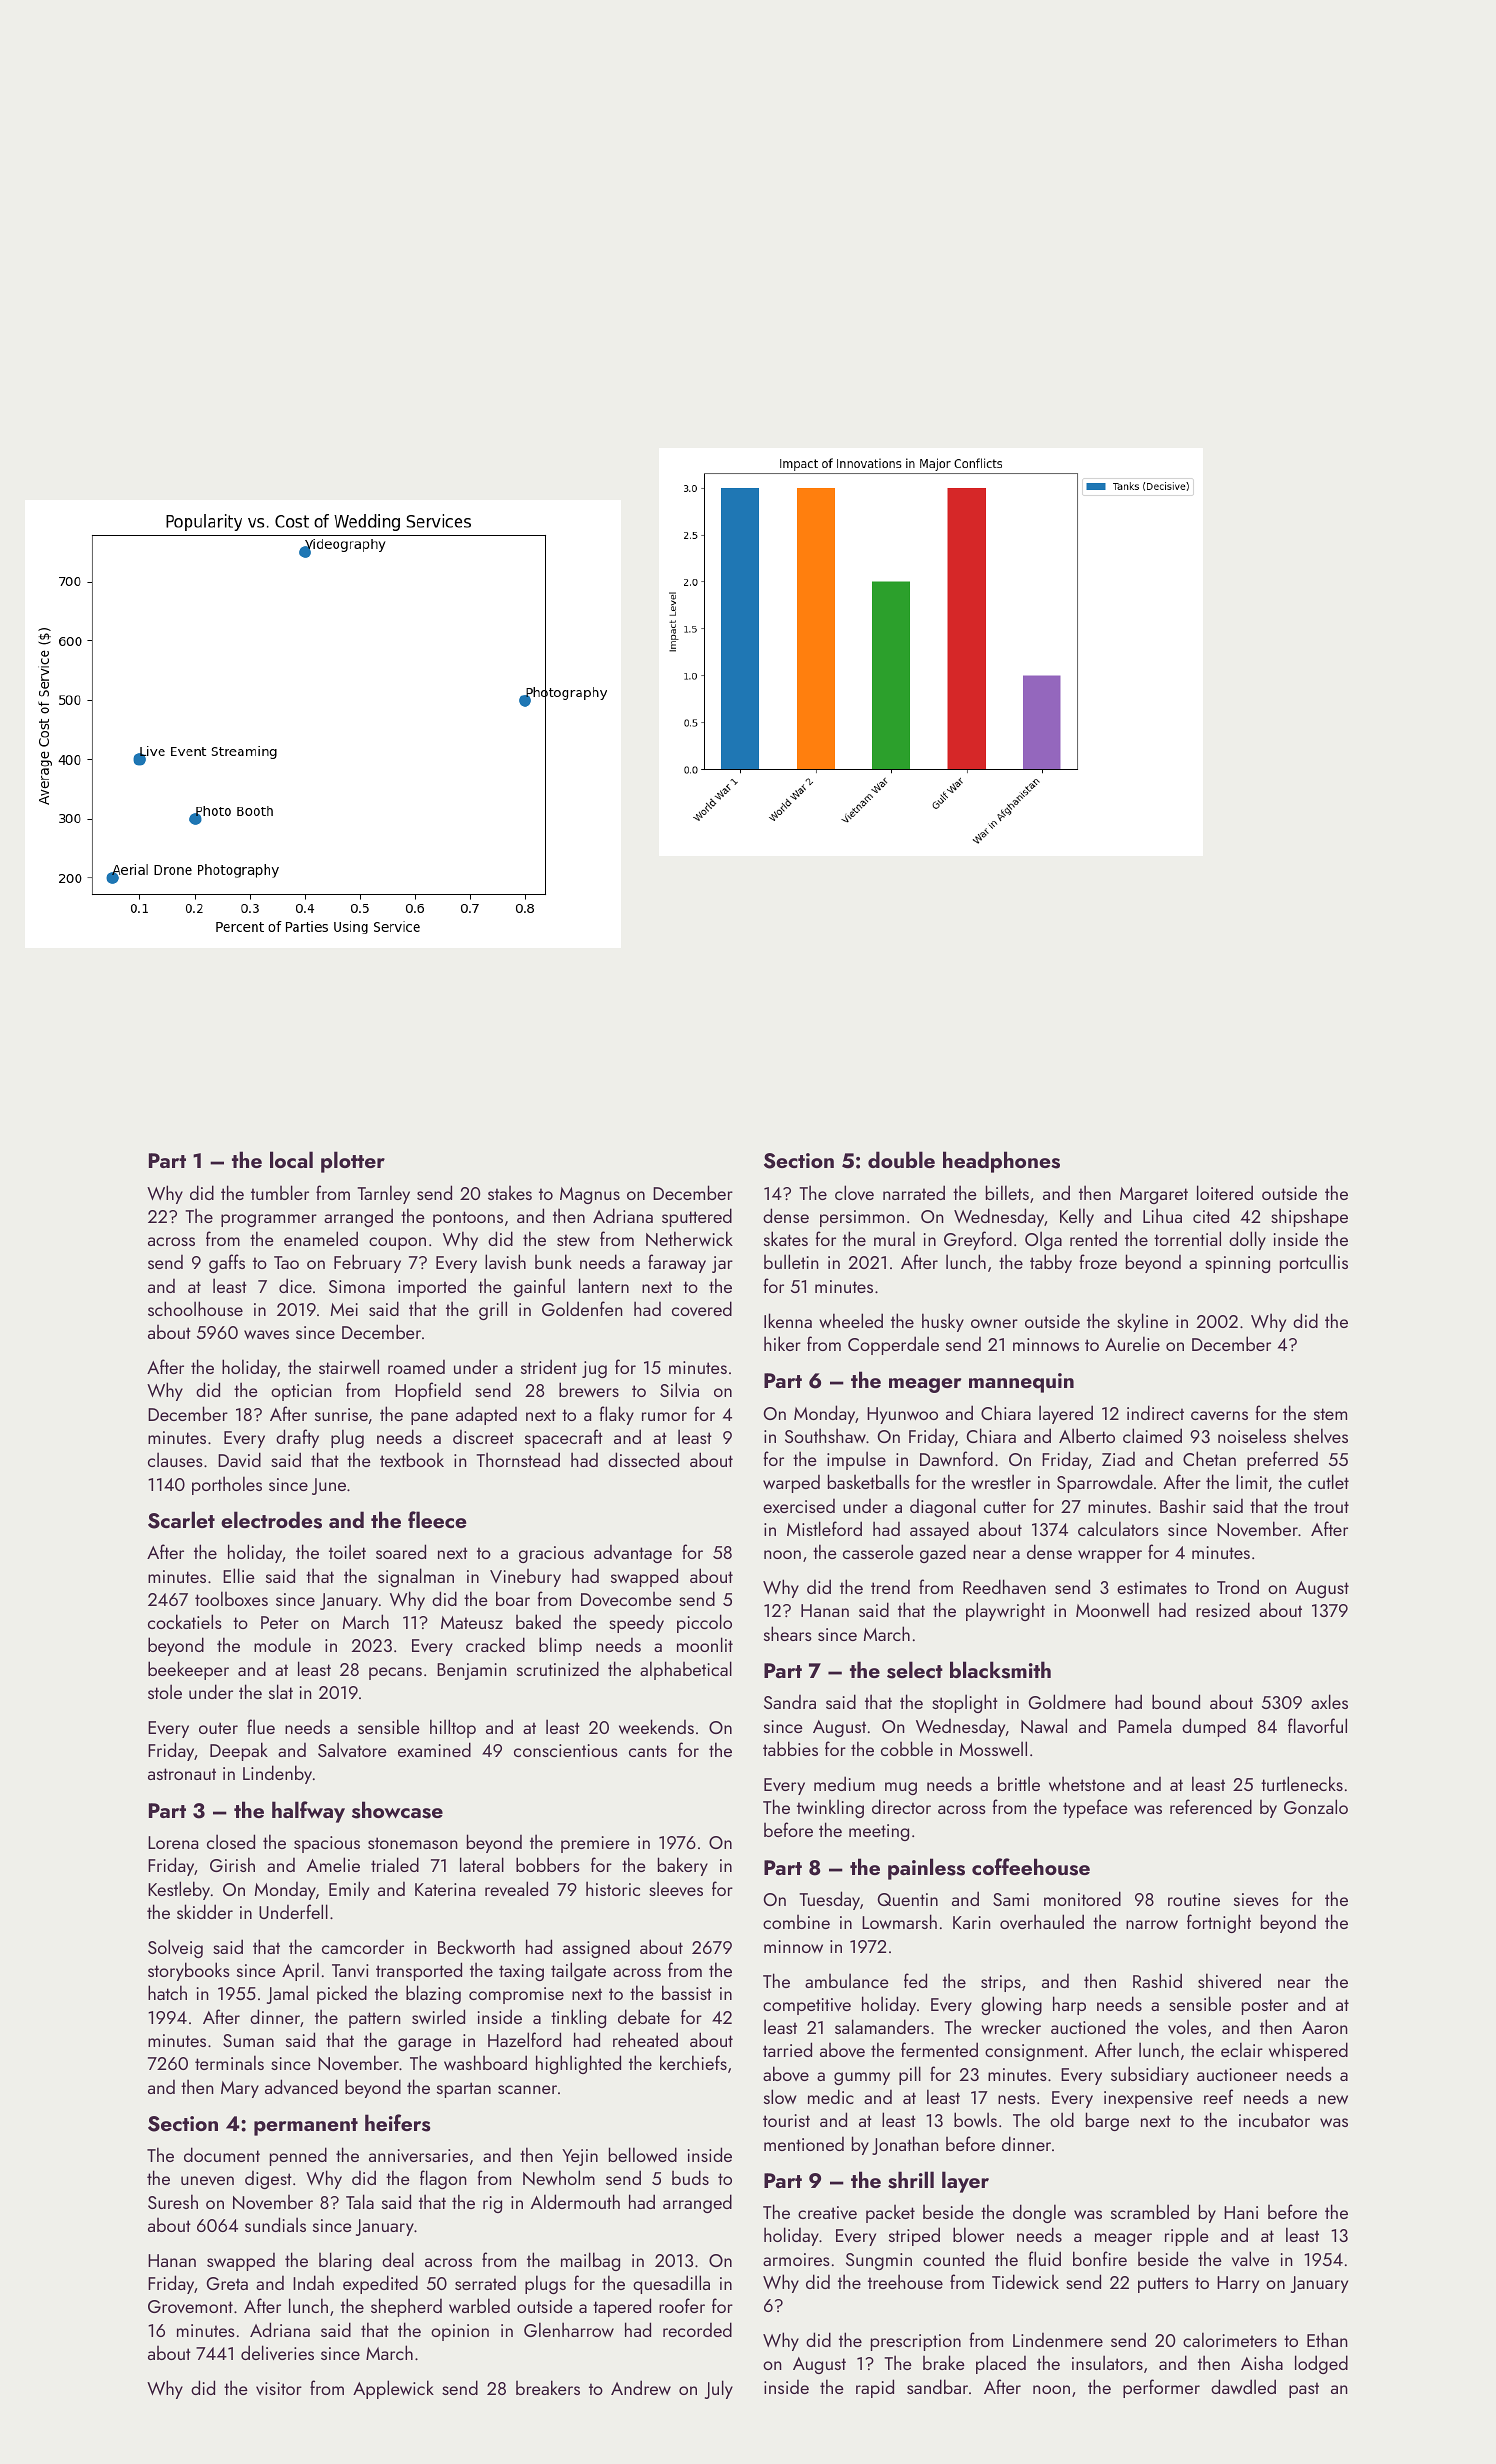  Describe the element at coordinates (1082, 1898) in the screenshot. I see `monitored` at that location.
